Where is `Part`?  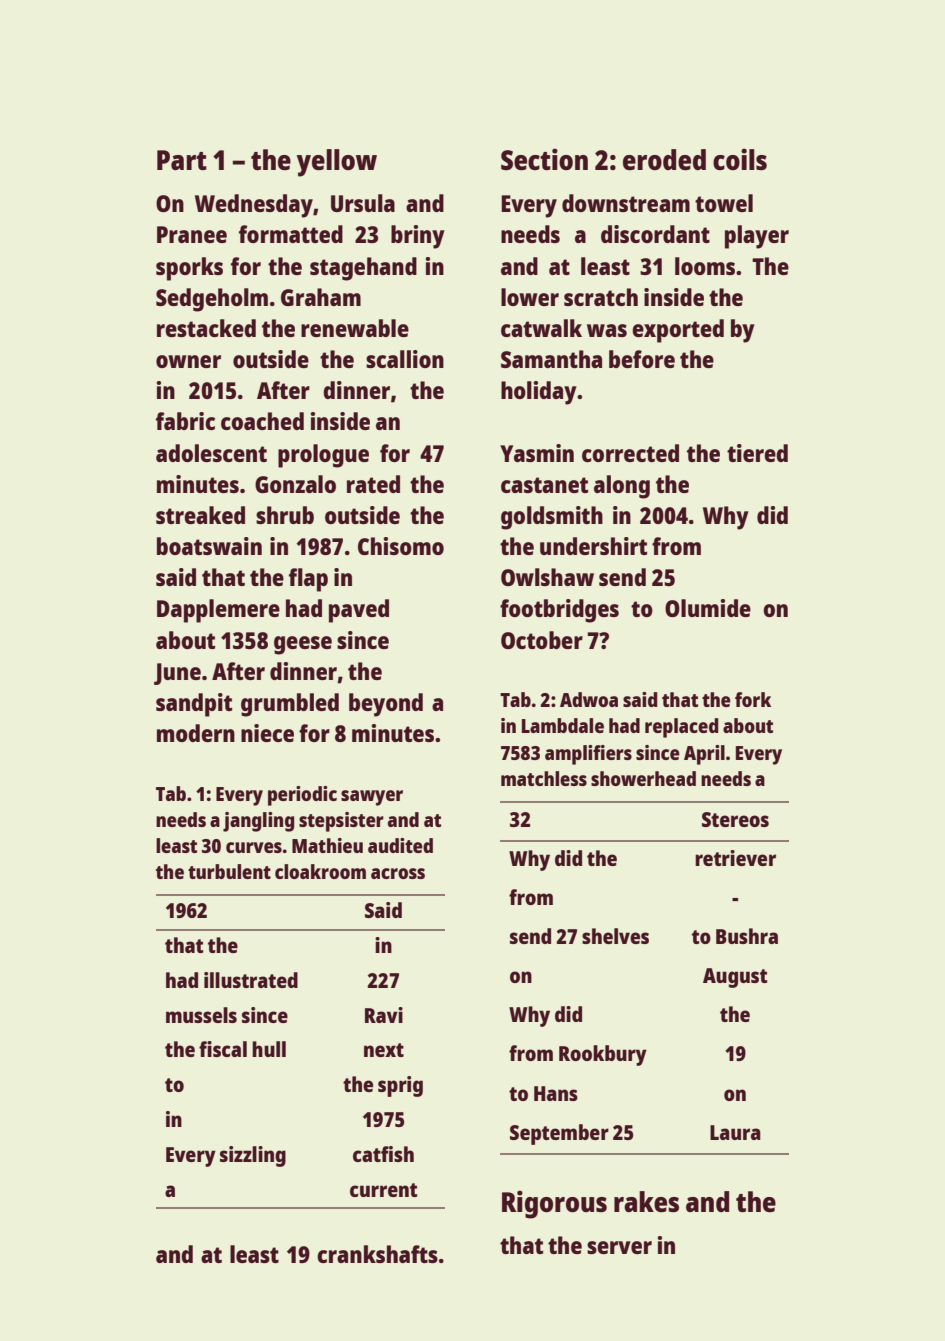
Part is located at coordinates (182, 160).
